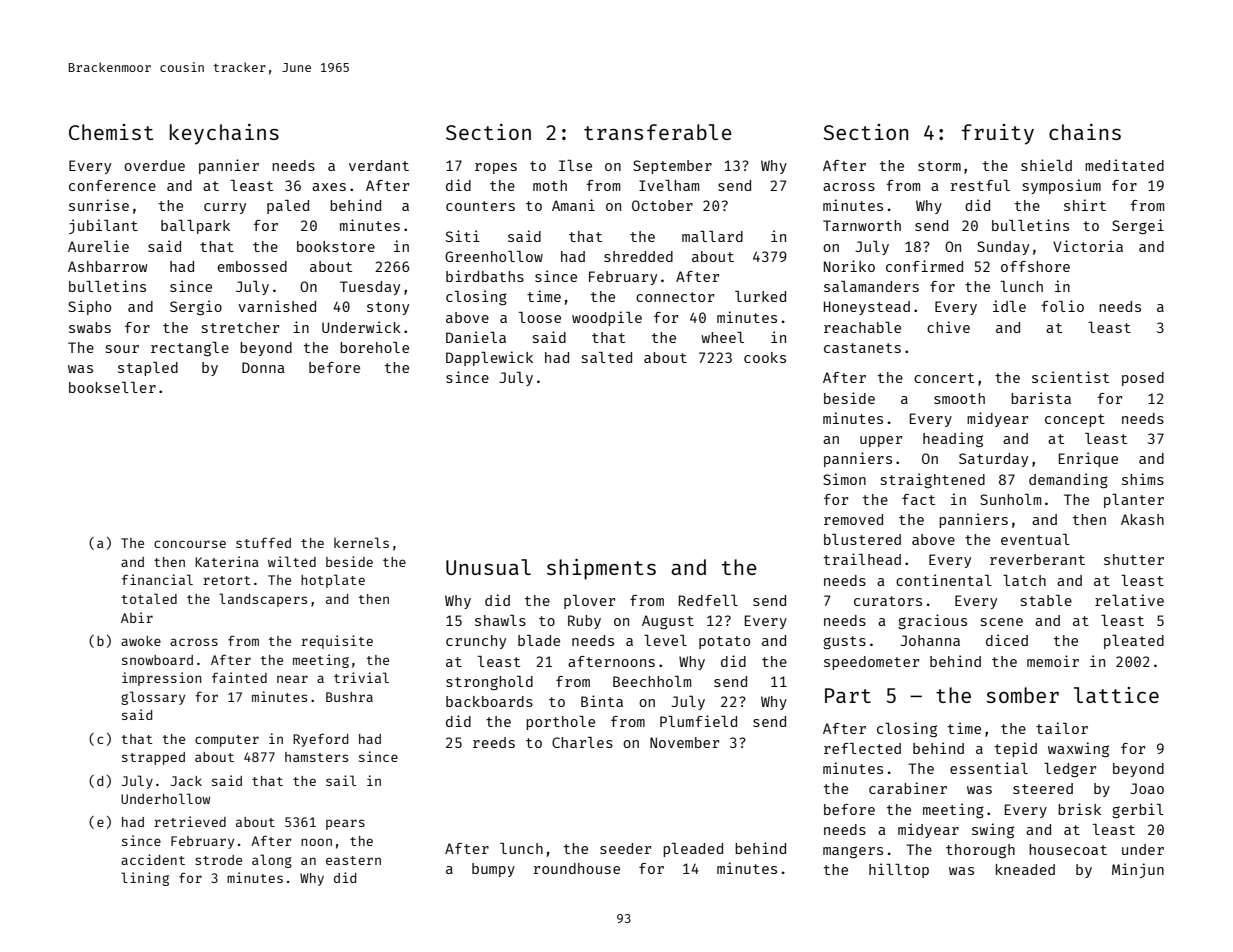  I want to click on Binta, so click(602, 701).
